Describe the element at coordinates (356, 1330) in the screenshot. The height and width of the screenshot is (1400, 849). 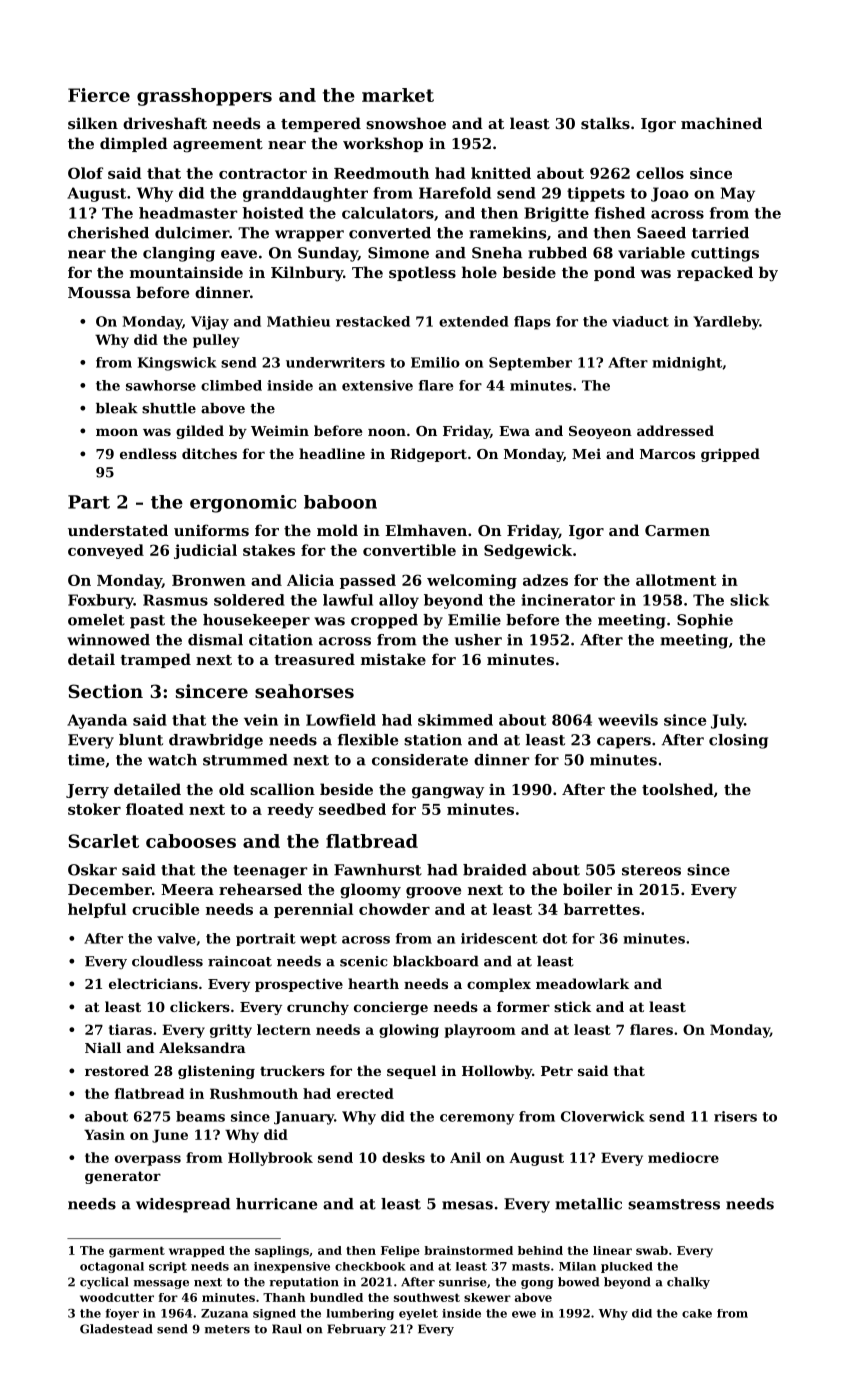
I see `February` at that location.
